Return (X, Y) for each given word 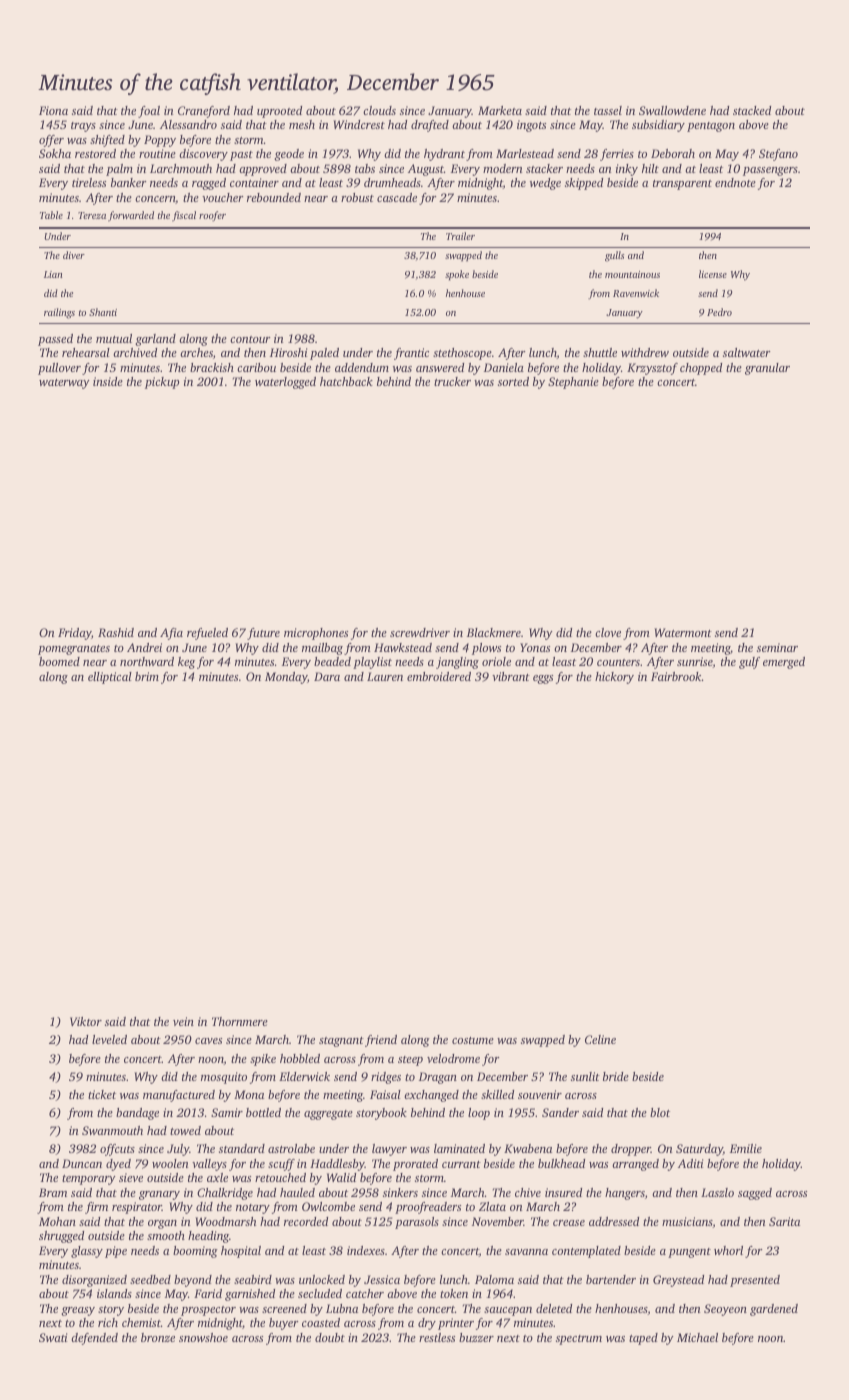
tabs (365, 168)
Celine (600, 1039)
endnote (735, 182)
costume (473, 1040)
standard (242, 1148)
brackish (212, 367)
